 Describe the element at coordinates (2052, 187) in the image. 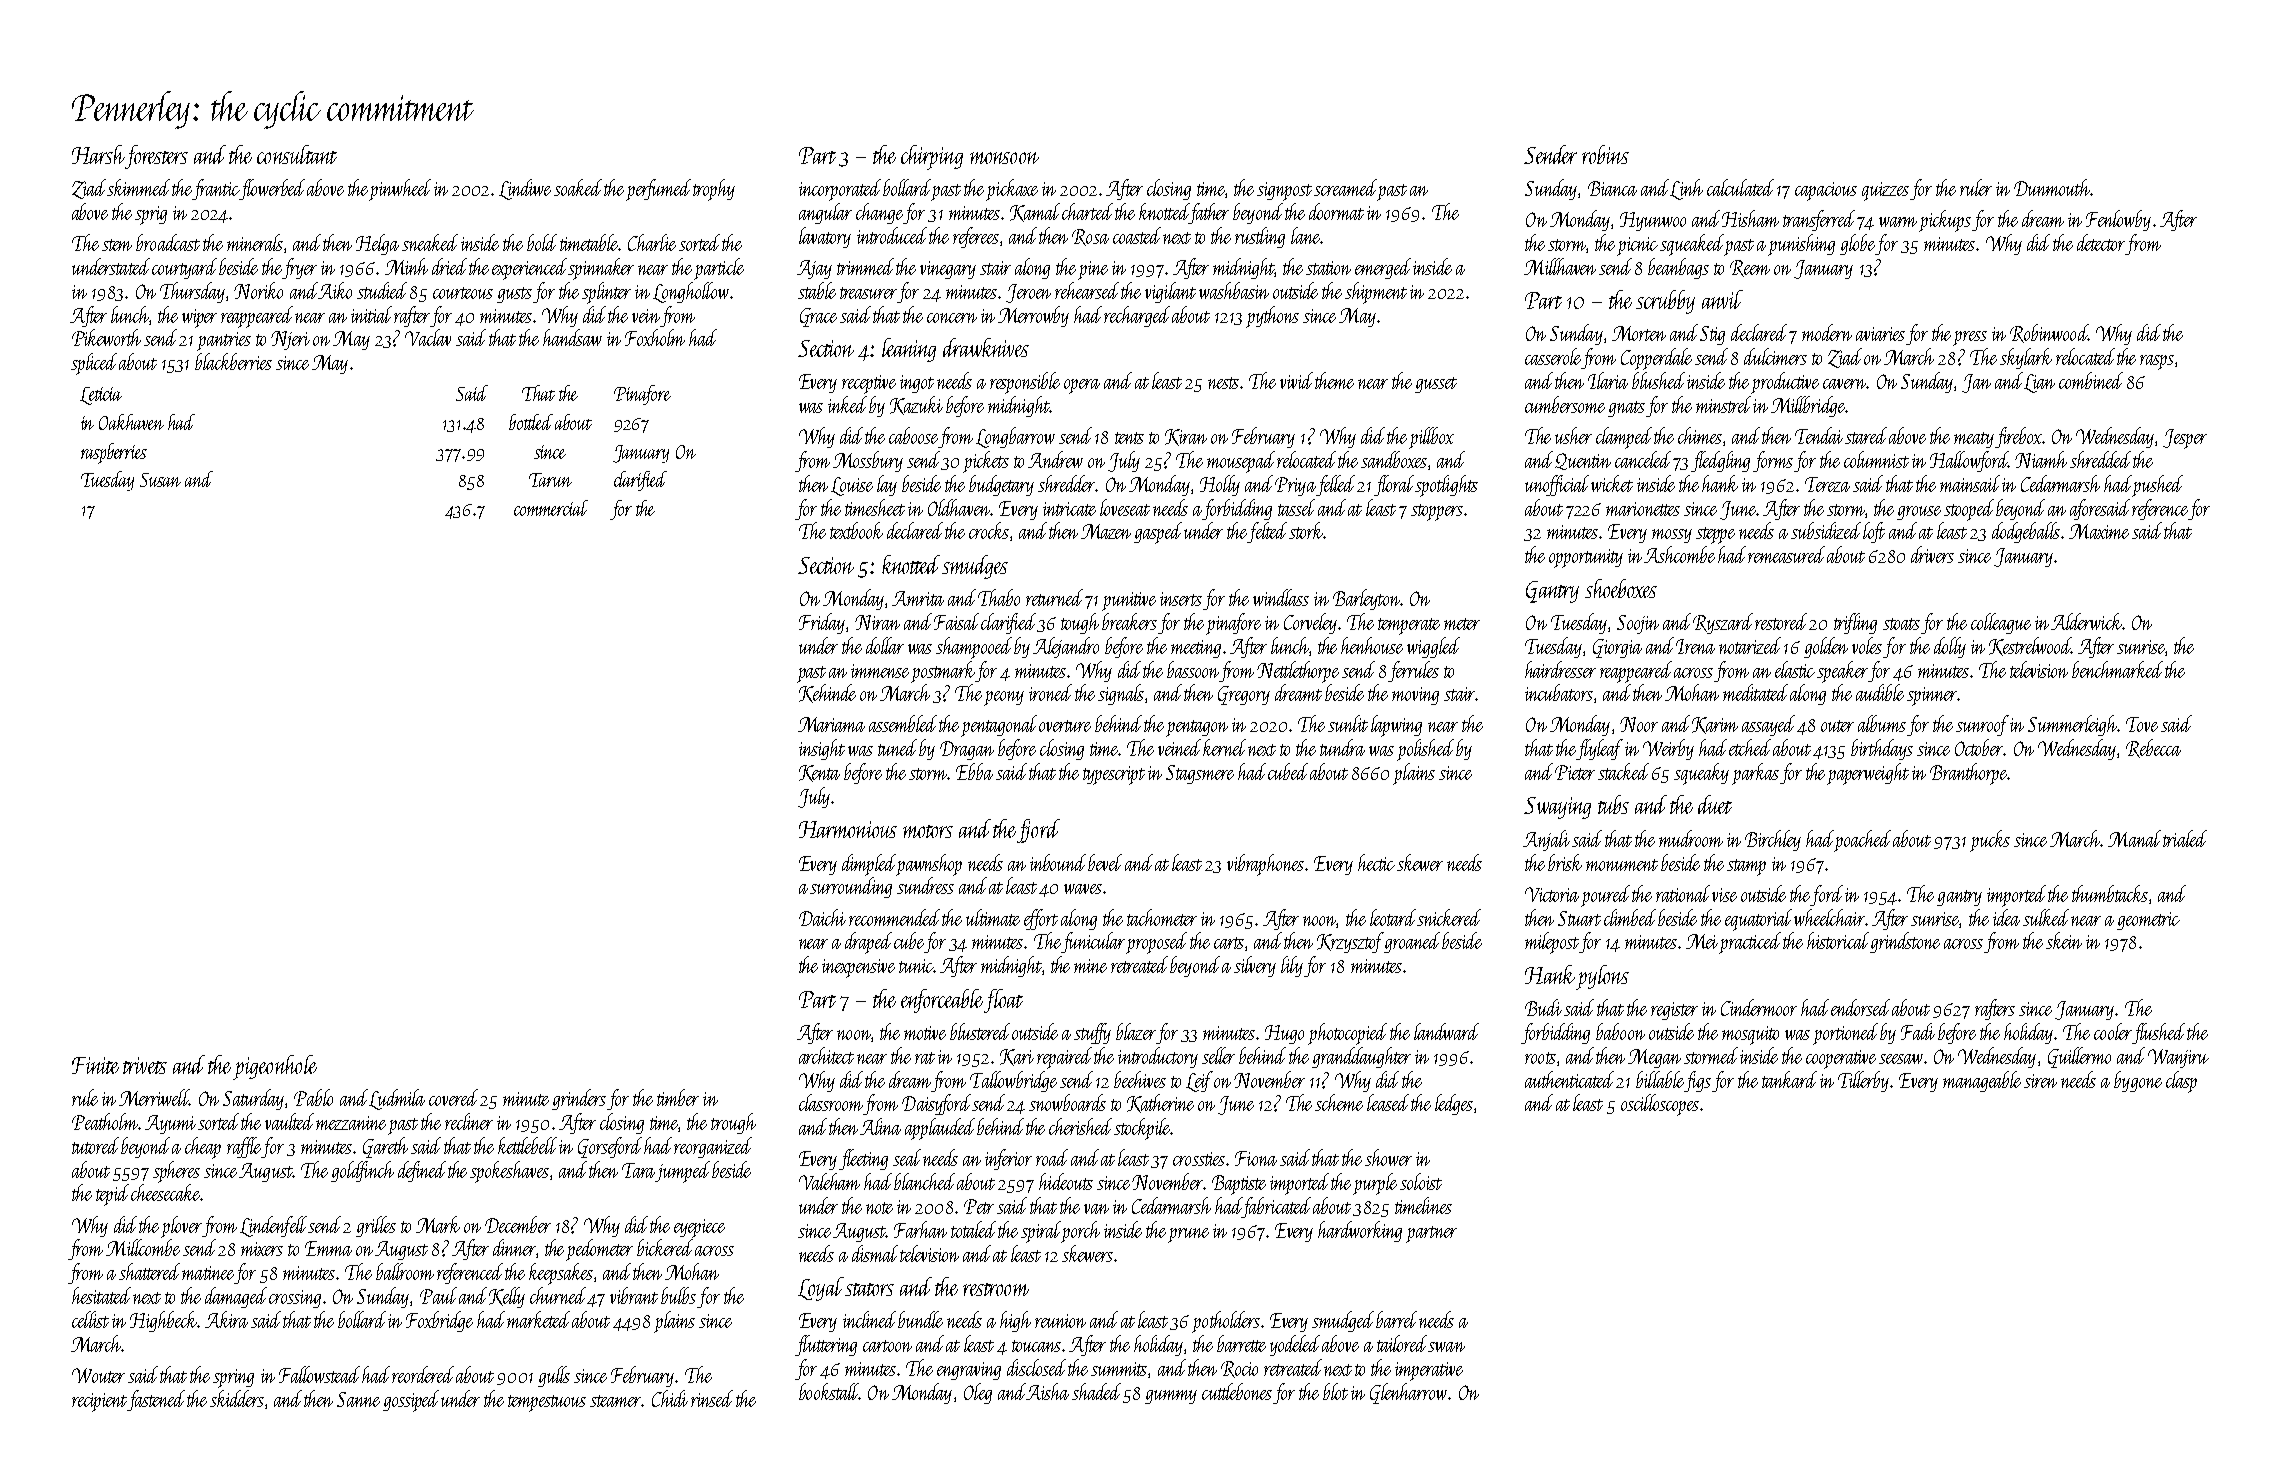

I see `Dunmouth` at that location.
